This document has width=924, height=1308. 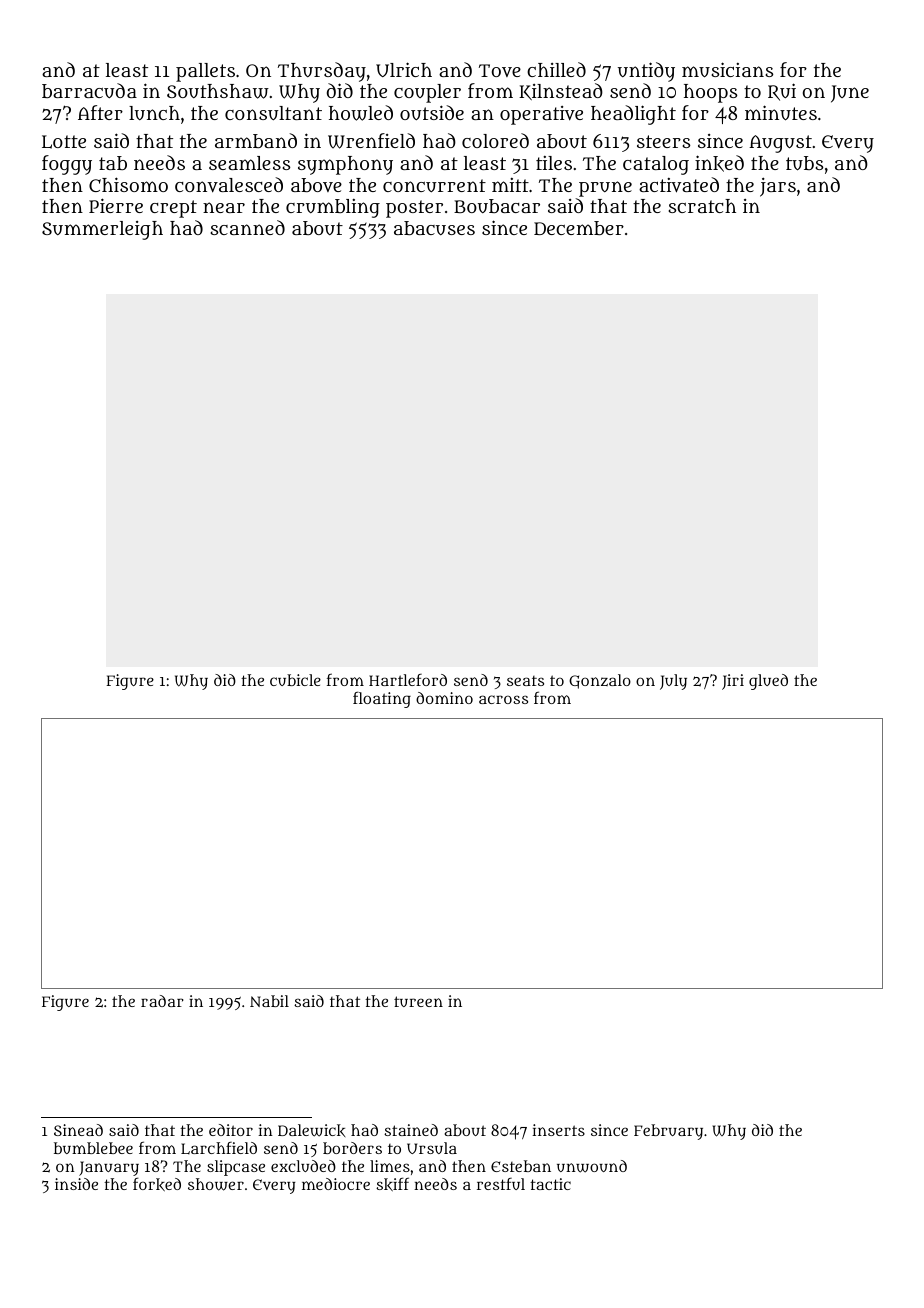 I want to click on Larchfield, so click(x=219, y=1148).
